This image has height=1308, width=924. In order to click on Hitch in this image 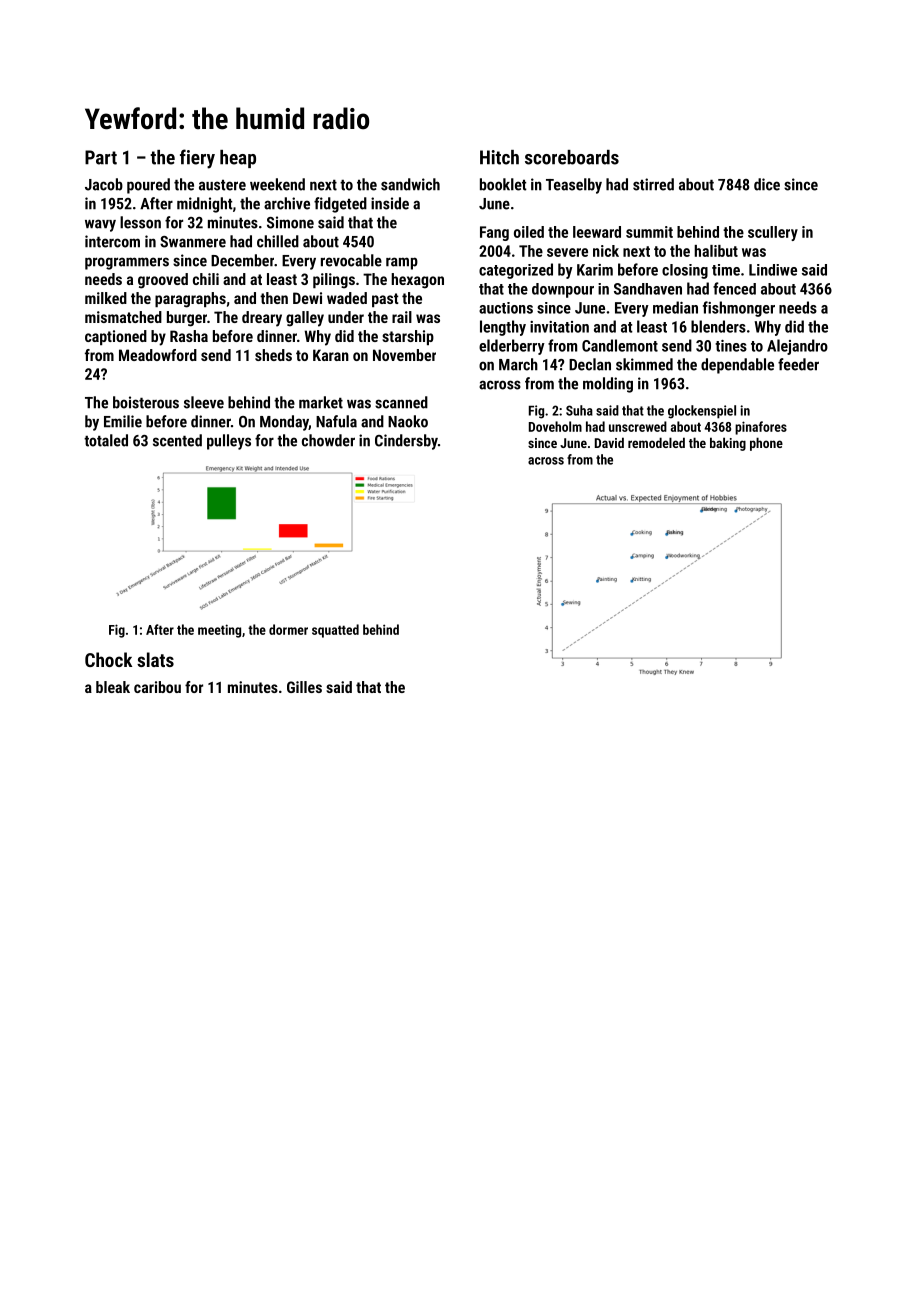, I will do `click(499, 157)`.
